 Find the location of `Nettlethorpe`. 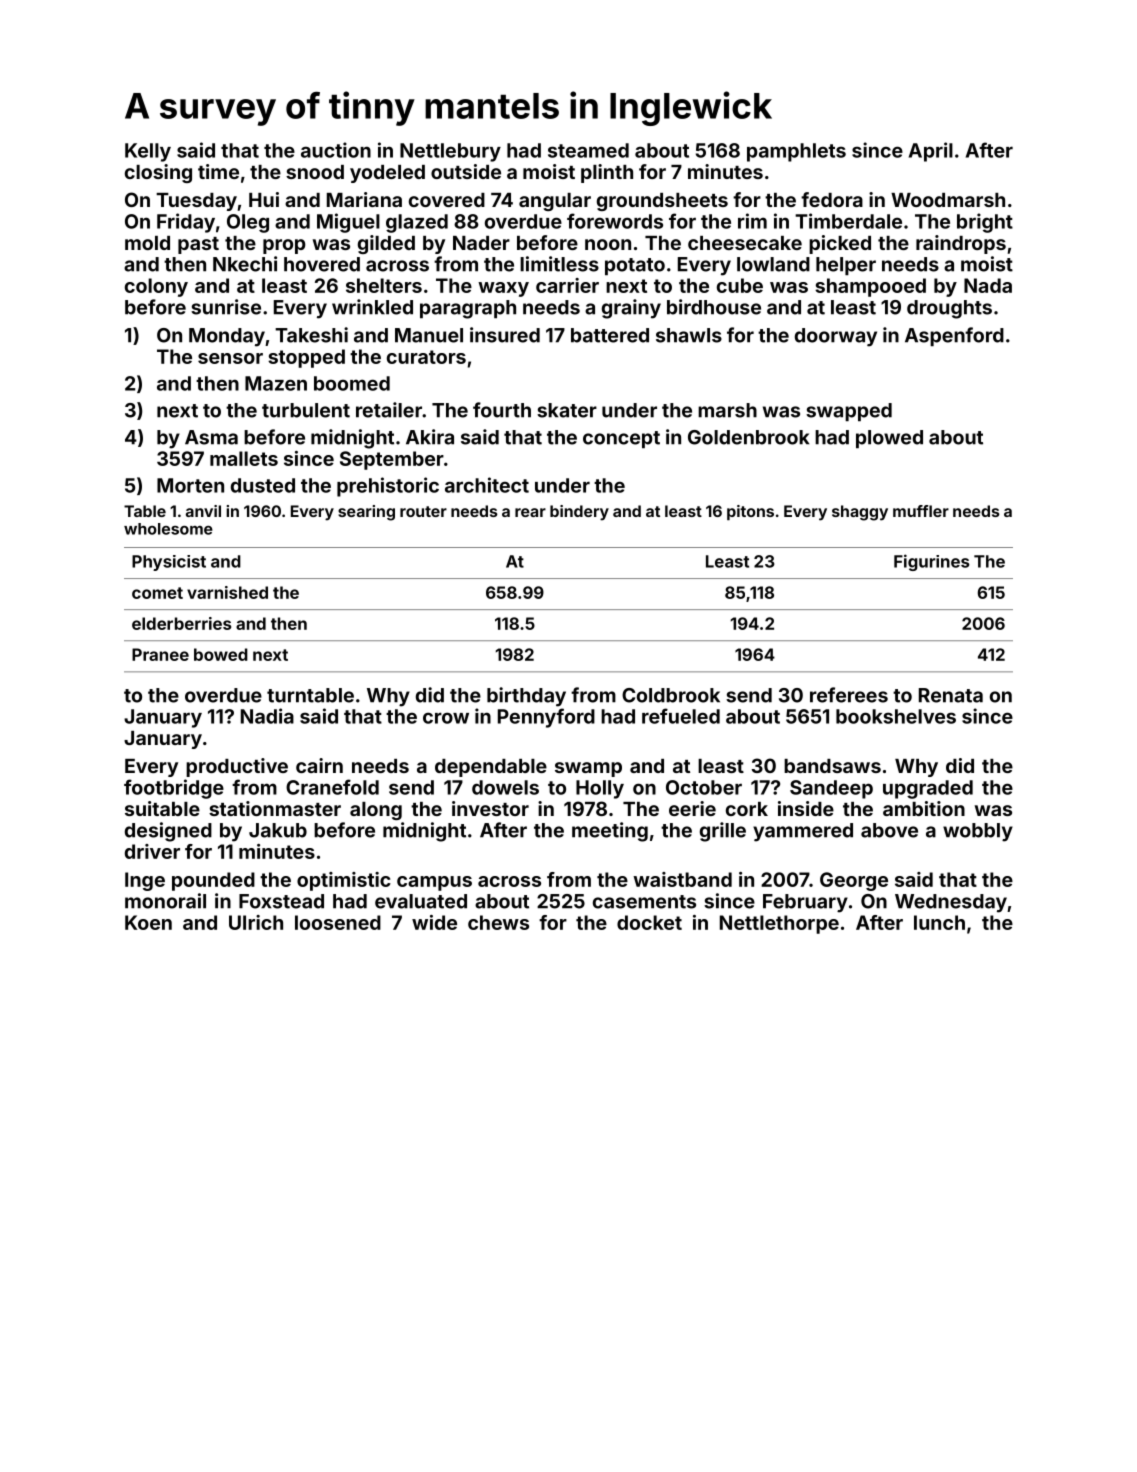

Nettlethorpe is located at coordinates (779, 924).
